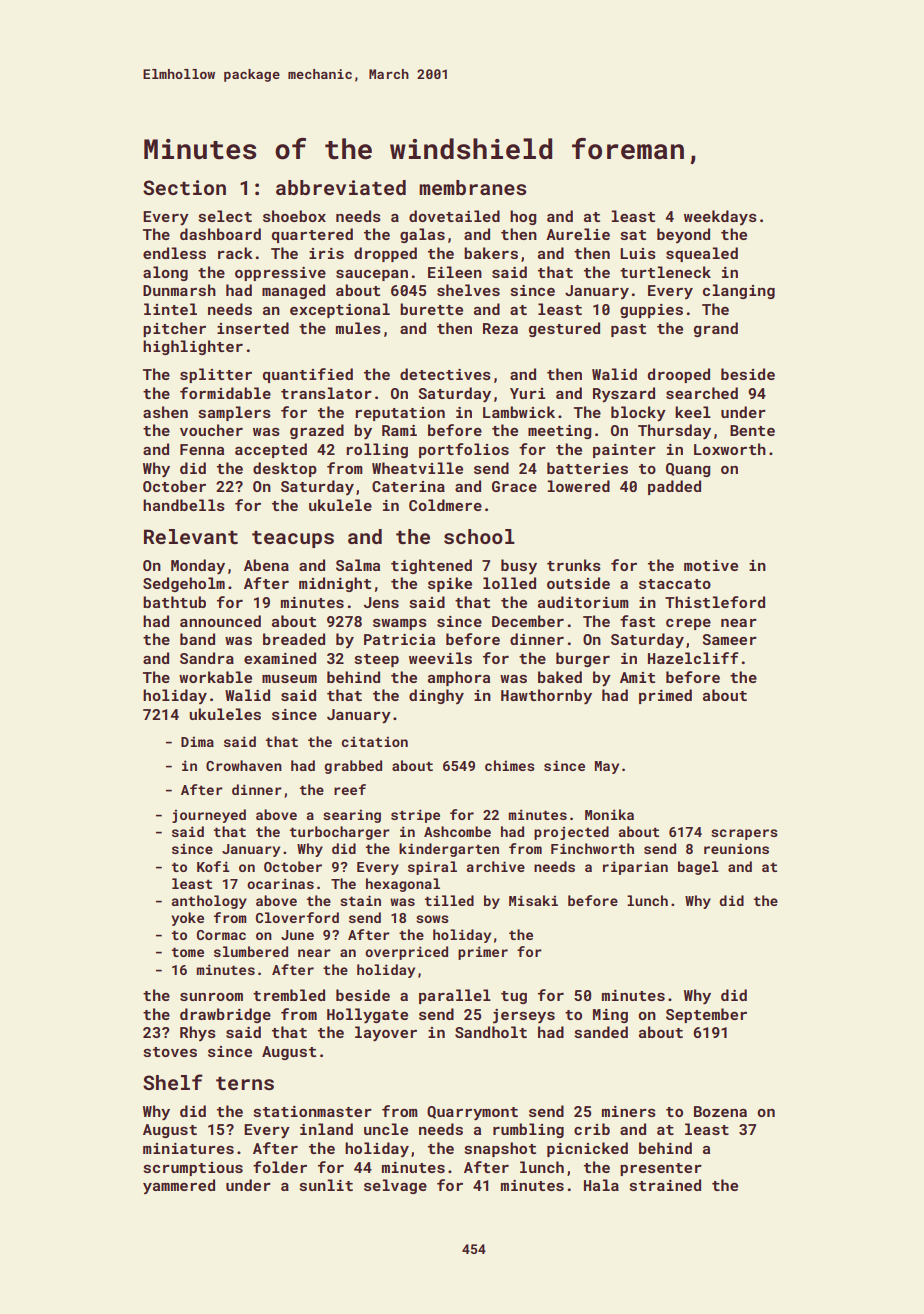  I want to click on Abena, so click(266, 565).
